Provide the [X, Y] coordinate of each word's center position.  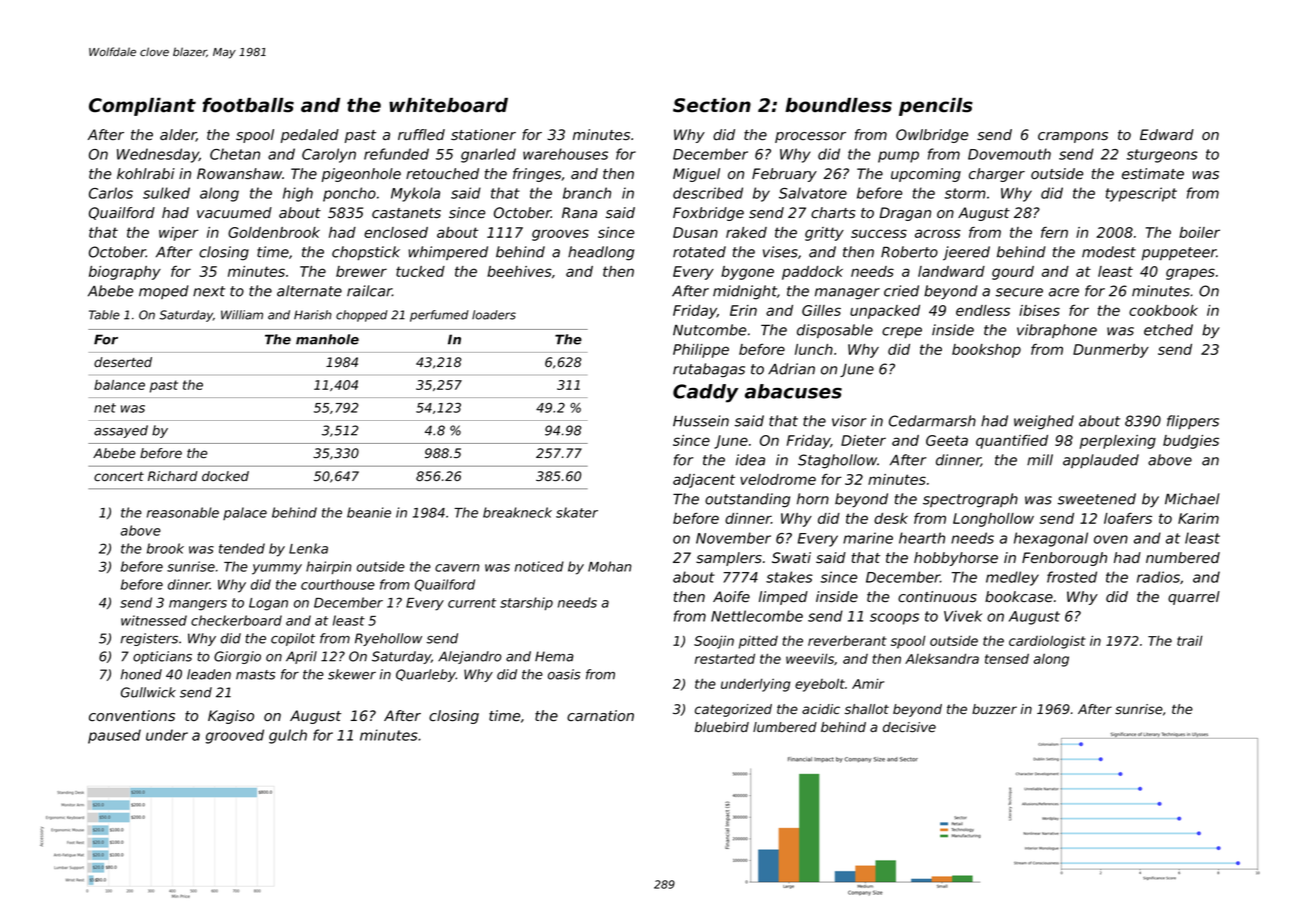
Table [104, 315]
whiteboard [448, 105]
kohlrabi [146, 174]
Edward [1167, 134]
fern [1054, 232]
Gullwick [148, 692]
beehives [519, 271]
